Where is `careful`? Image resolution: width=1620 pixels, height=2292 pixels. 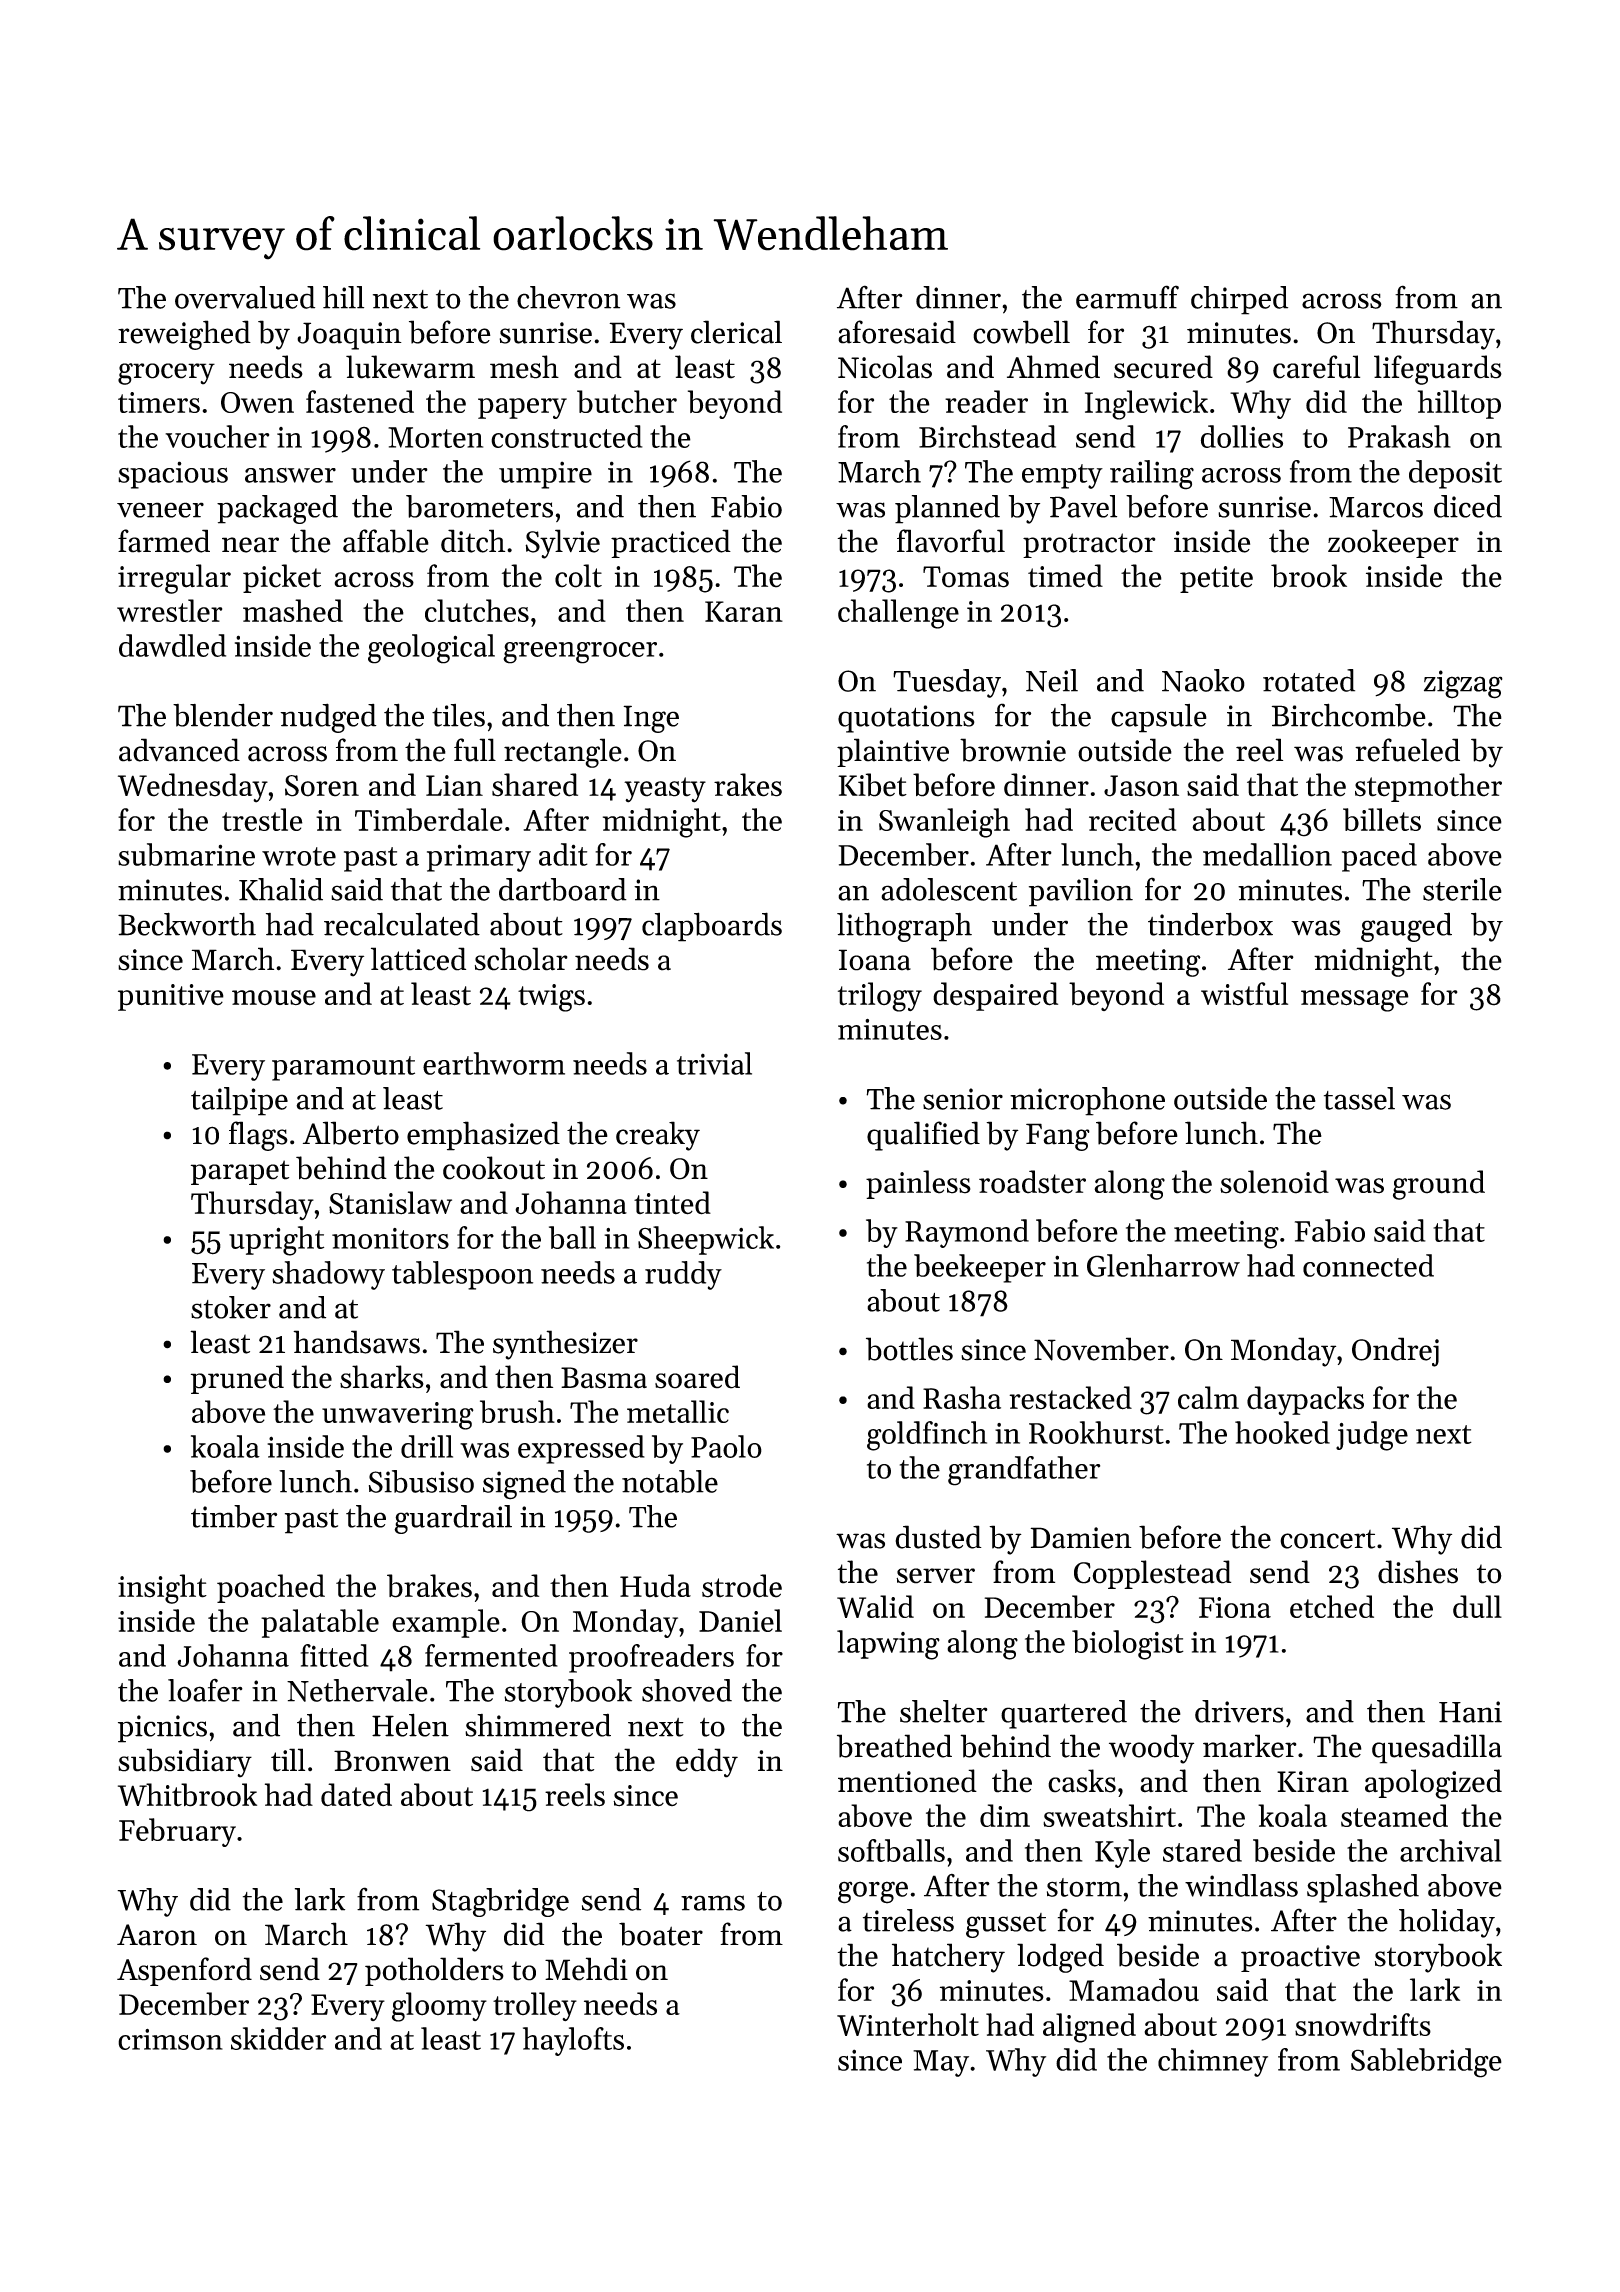 careful is located at coordinates (1316, 367).
